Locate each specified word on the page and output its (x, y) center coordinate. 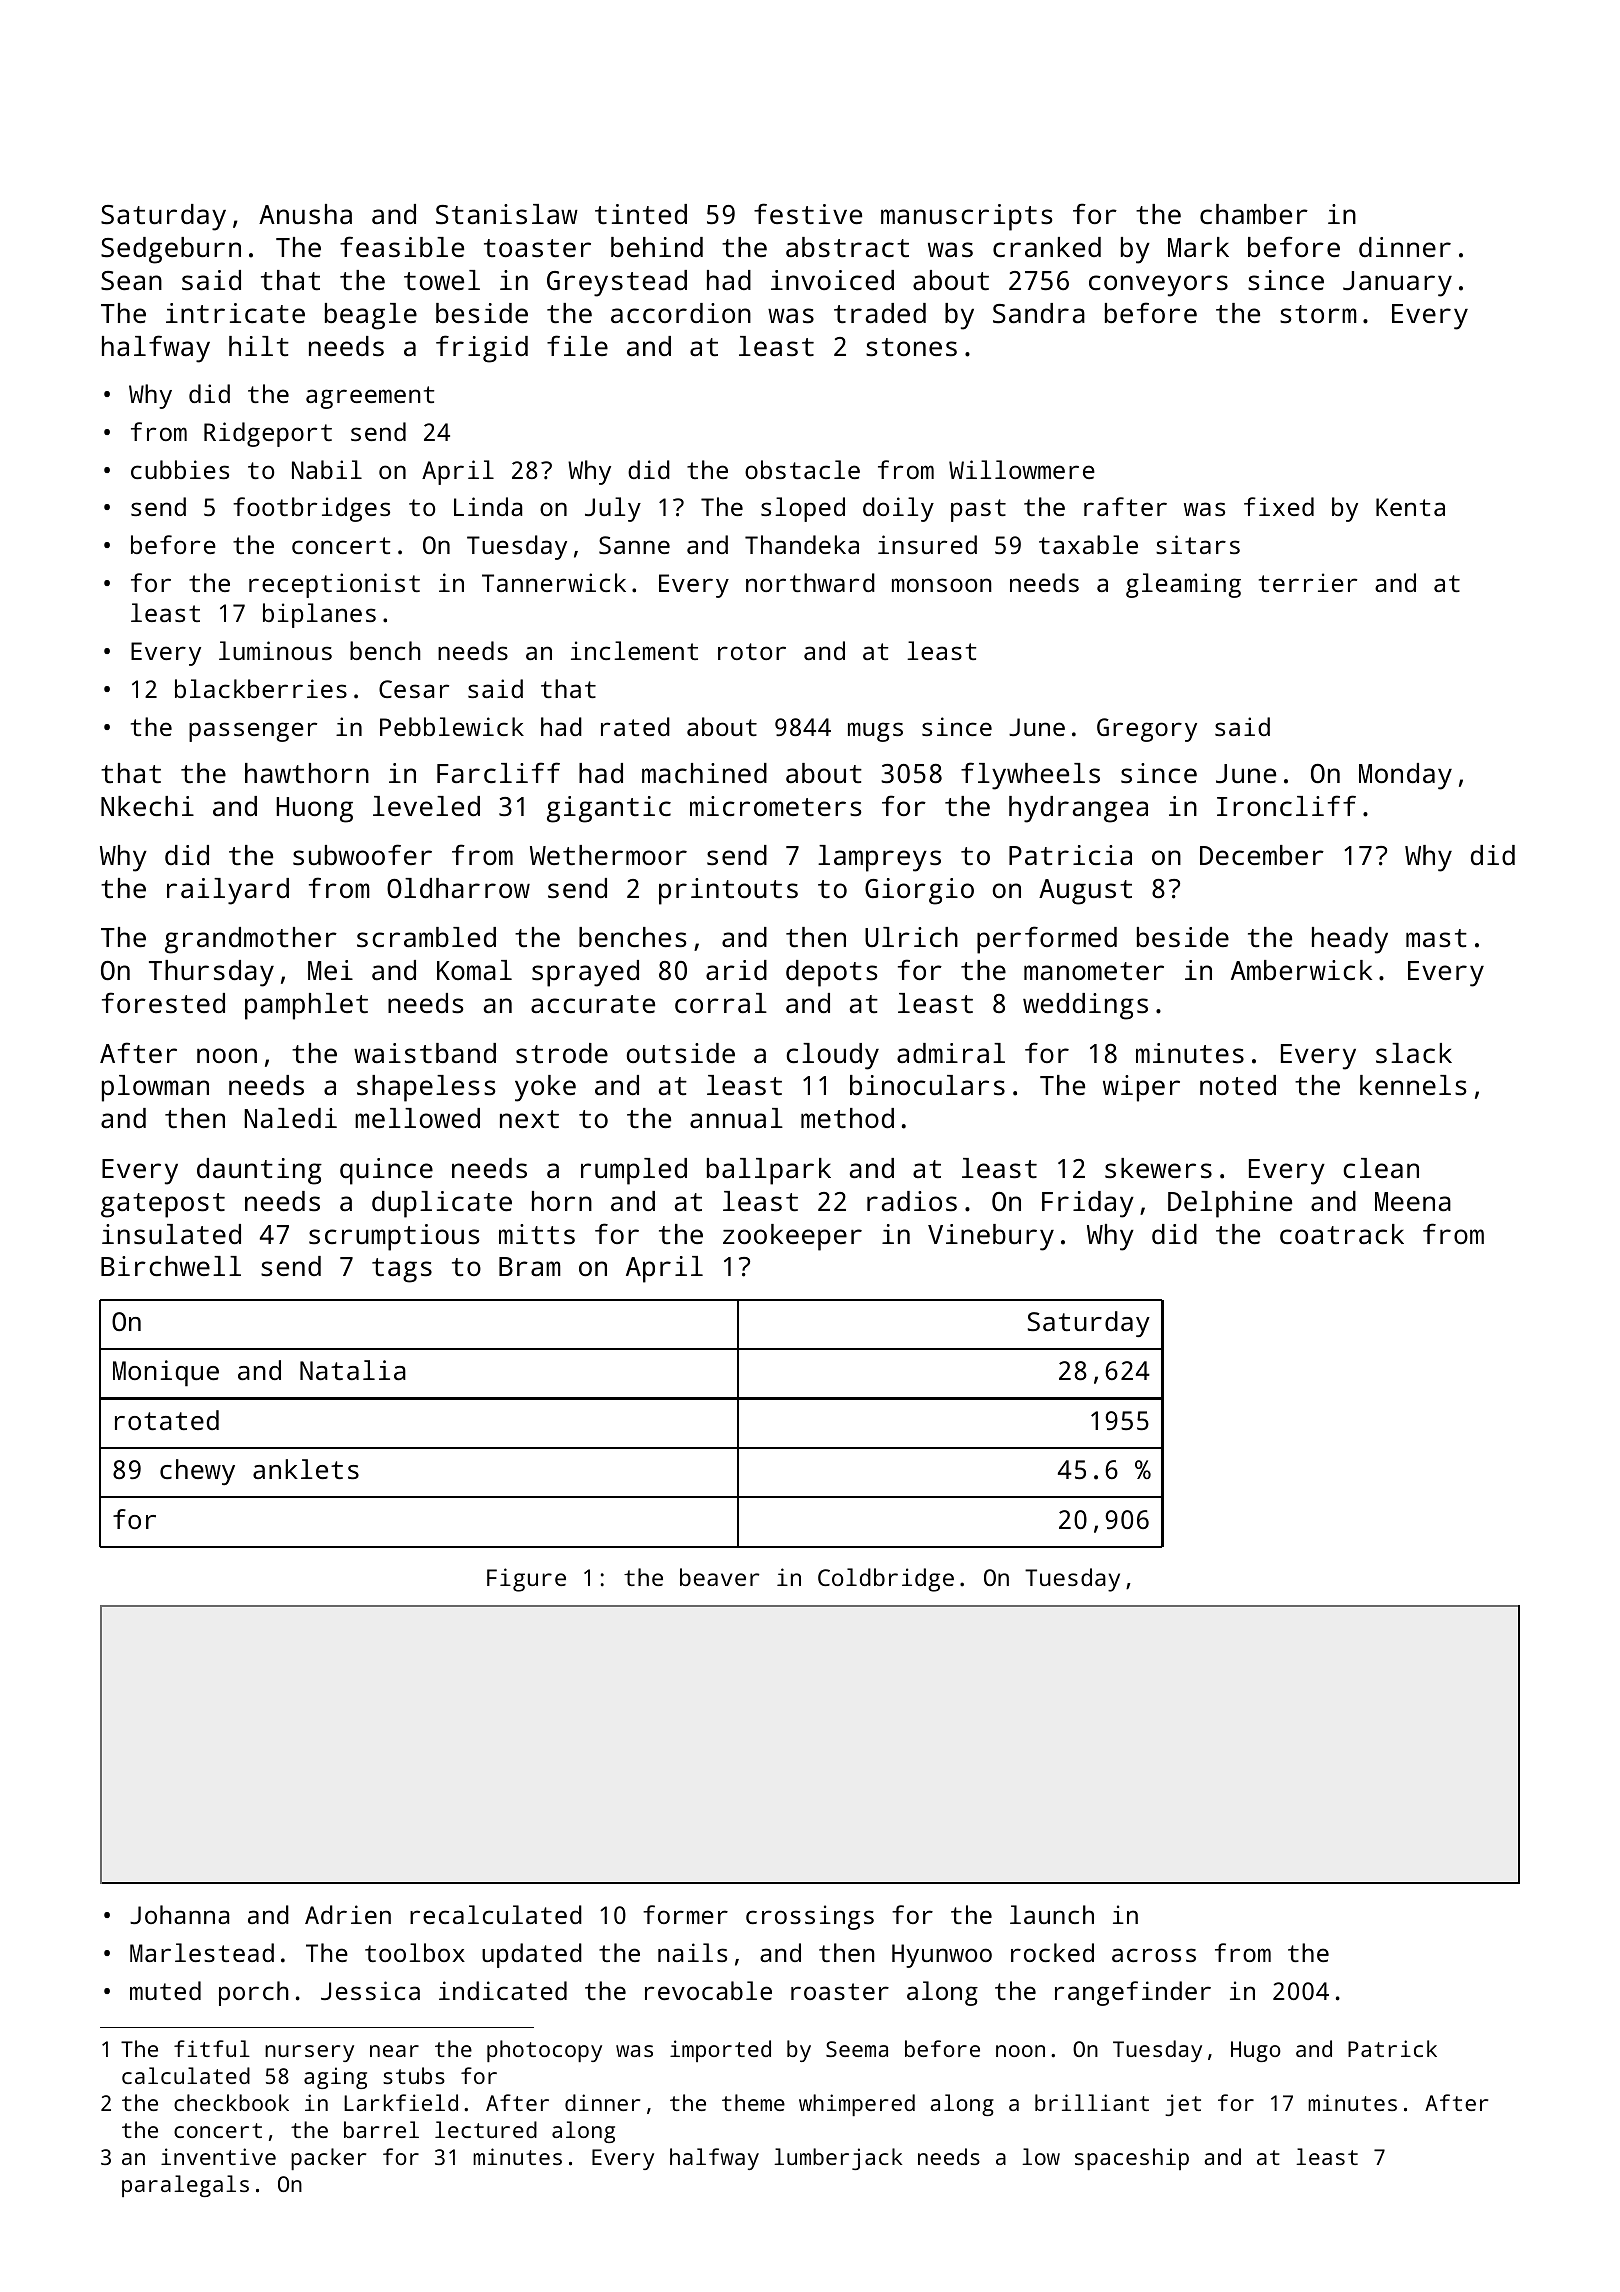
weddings (1085, 1006)
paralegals (185, 2186)
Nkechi (147, 806)
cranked (1047, 247)
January (1397, 284)
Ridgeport (268, 434)
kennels (1413, 1085)
